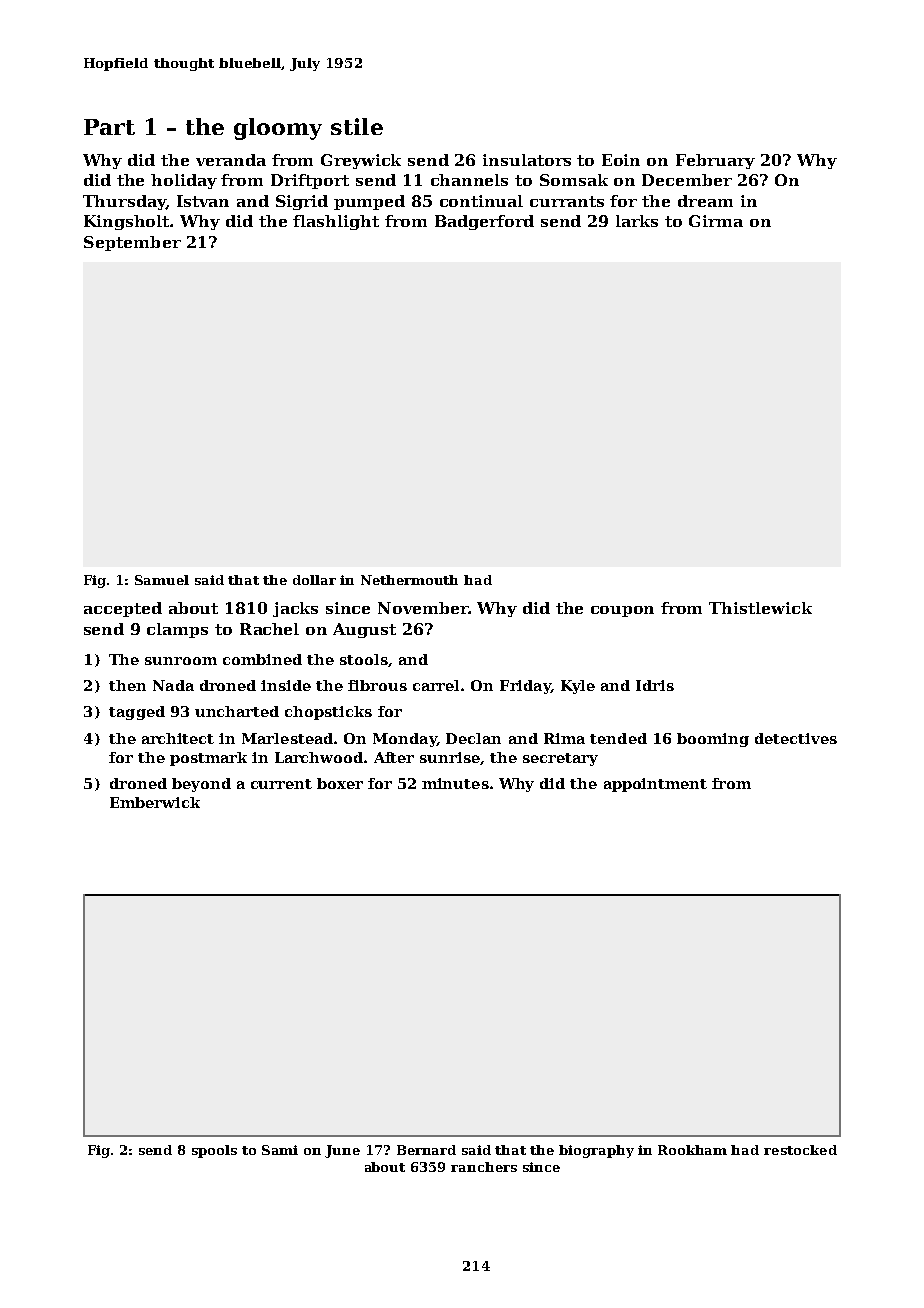  Describe the element at coordinates (800, 1150) in the image. I see `restocked` at that location.
